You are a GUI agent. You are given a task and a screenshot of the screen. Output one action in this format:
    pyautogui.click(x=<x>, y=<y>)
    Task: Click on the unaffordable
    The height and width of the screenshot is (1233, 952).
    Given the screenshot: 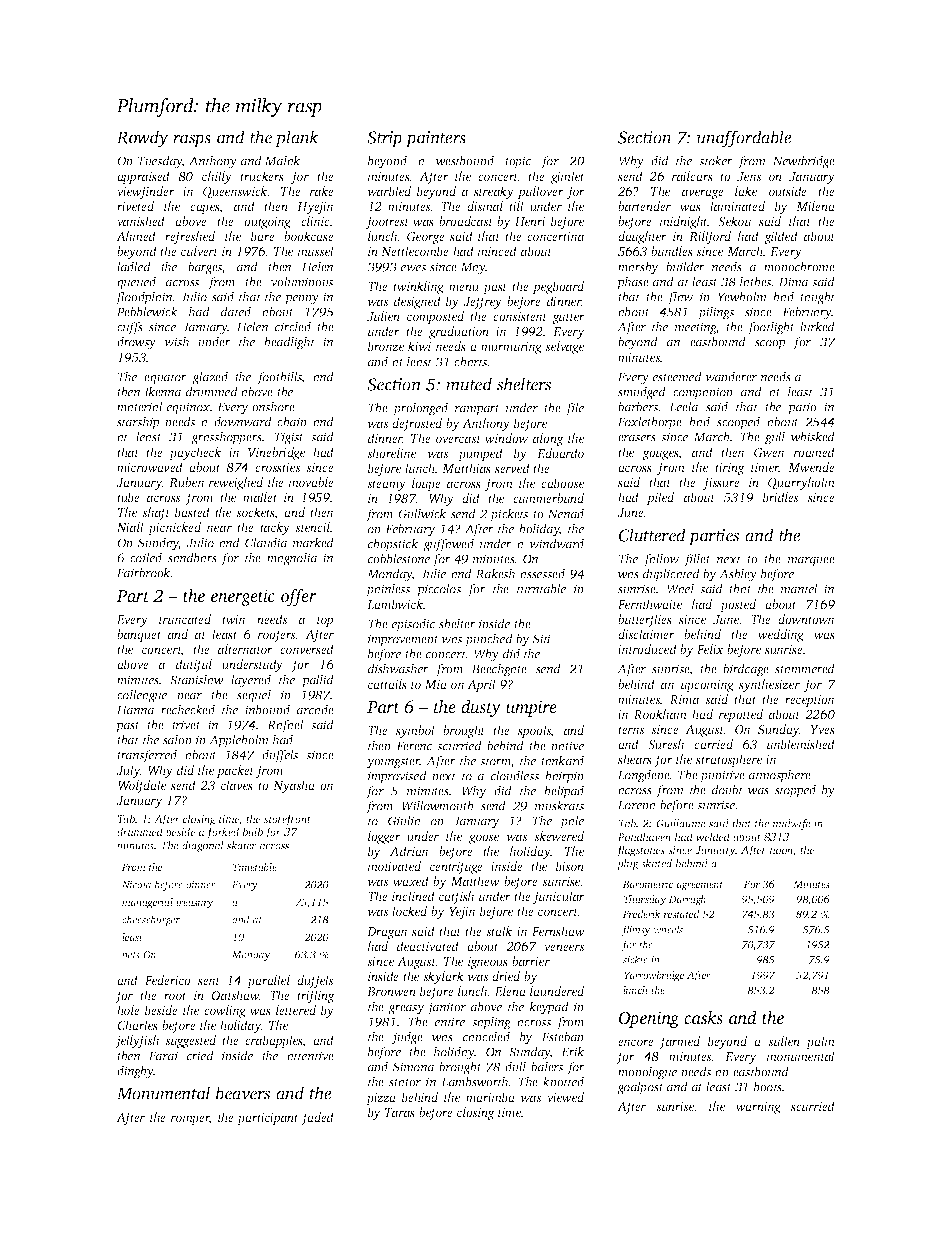 What is the action you would take?
    pyautogui.click(x=744, y=139)
